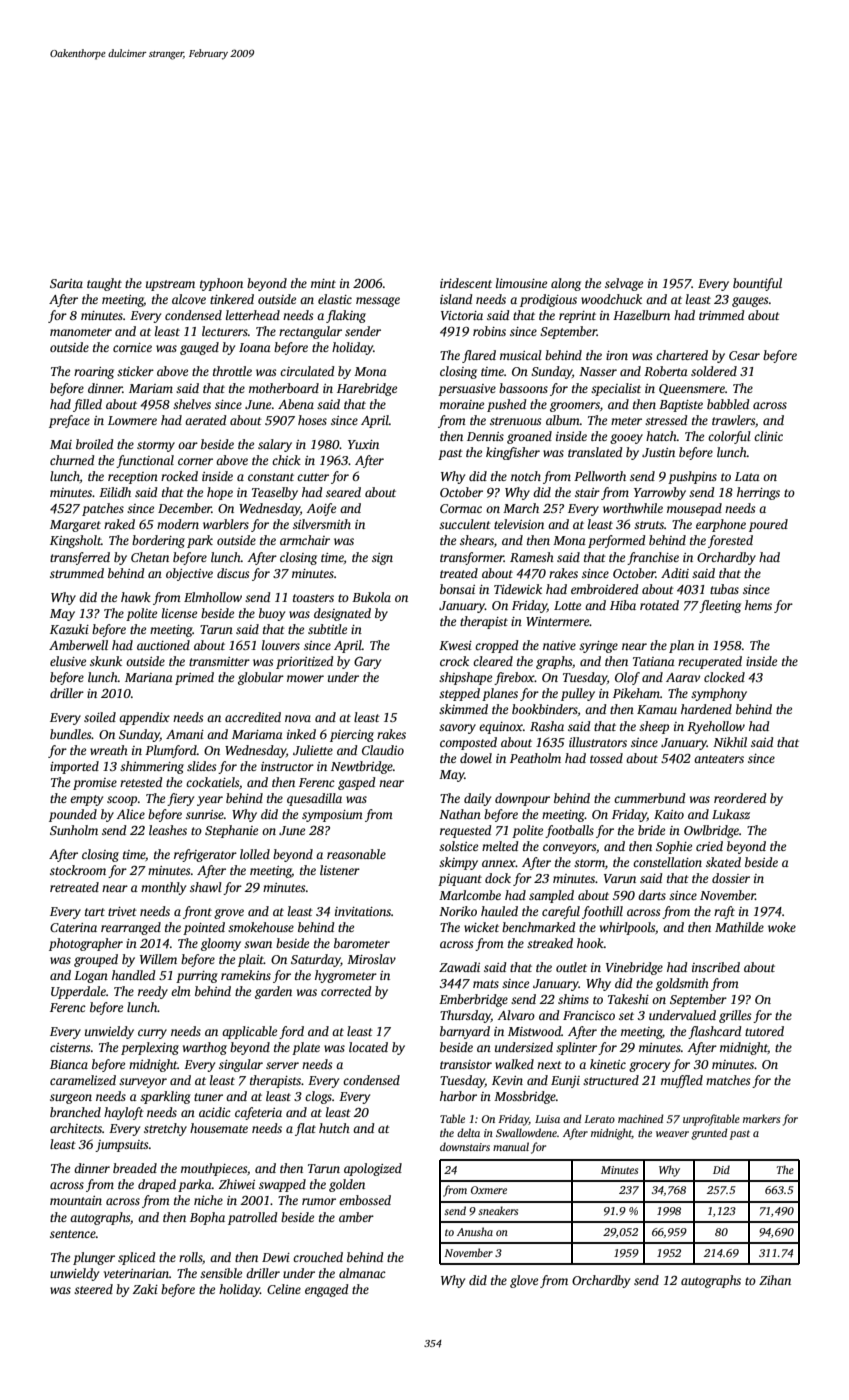 This screenshot has height=1400, width=849. Describe the element at coordinates (465, 524) in the screenshot. I see `succulent` at that location.
